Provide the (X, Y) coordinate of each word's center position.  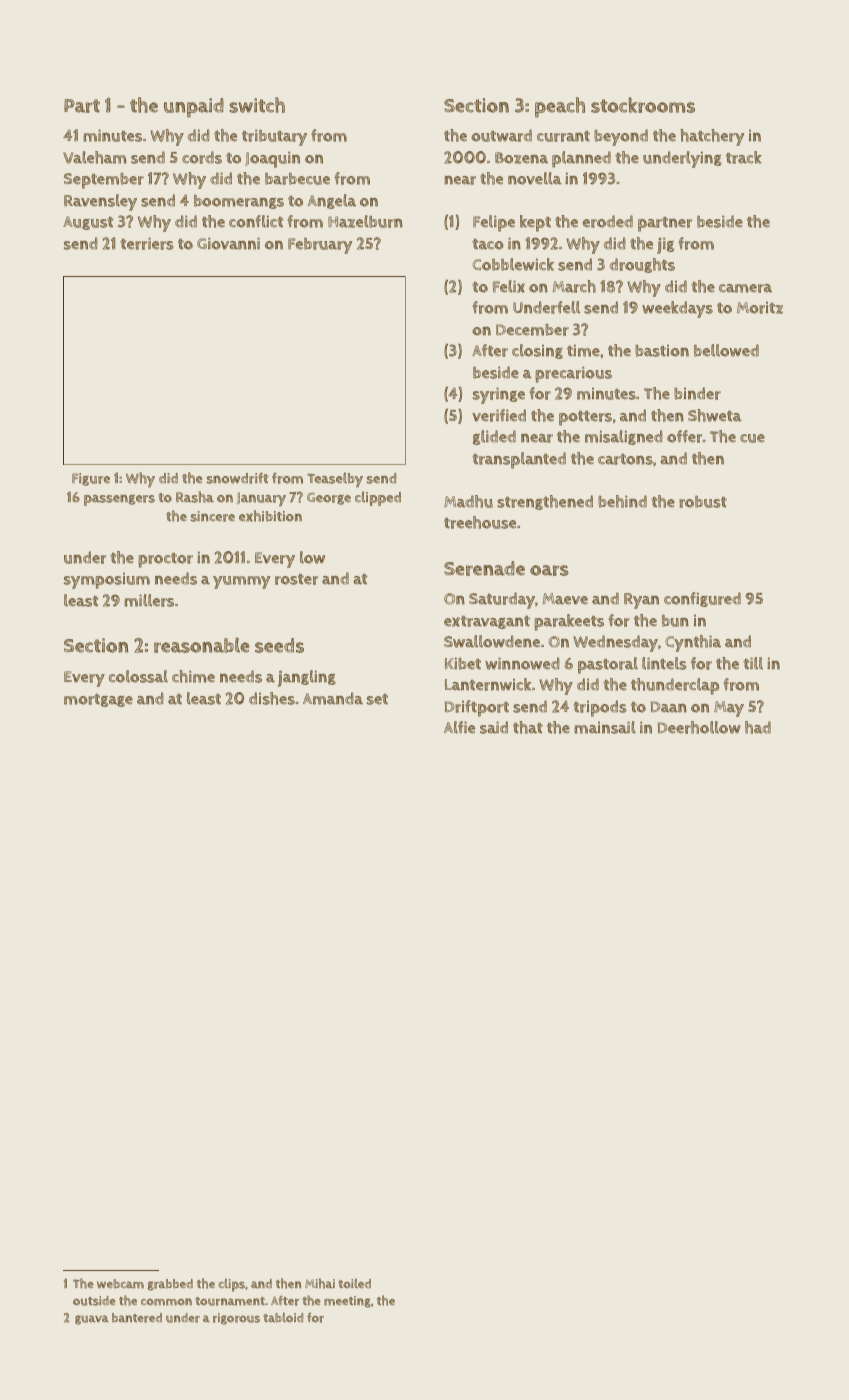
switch (257, 105)
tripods (600, 708)
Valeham (95, 157)
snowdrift (237, 478)
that (528, 727)
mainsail (605, 727)
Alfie (459, 727)
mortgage (98, 700)
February (320, 245)
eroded (608, 221)
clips (231, 1285)
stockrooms (643, 105)
